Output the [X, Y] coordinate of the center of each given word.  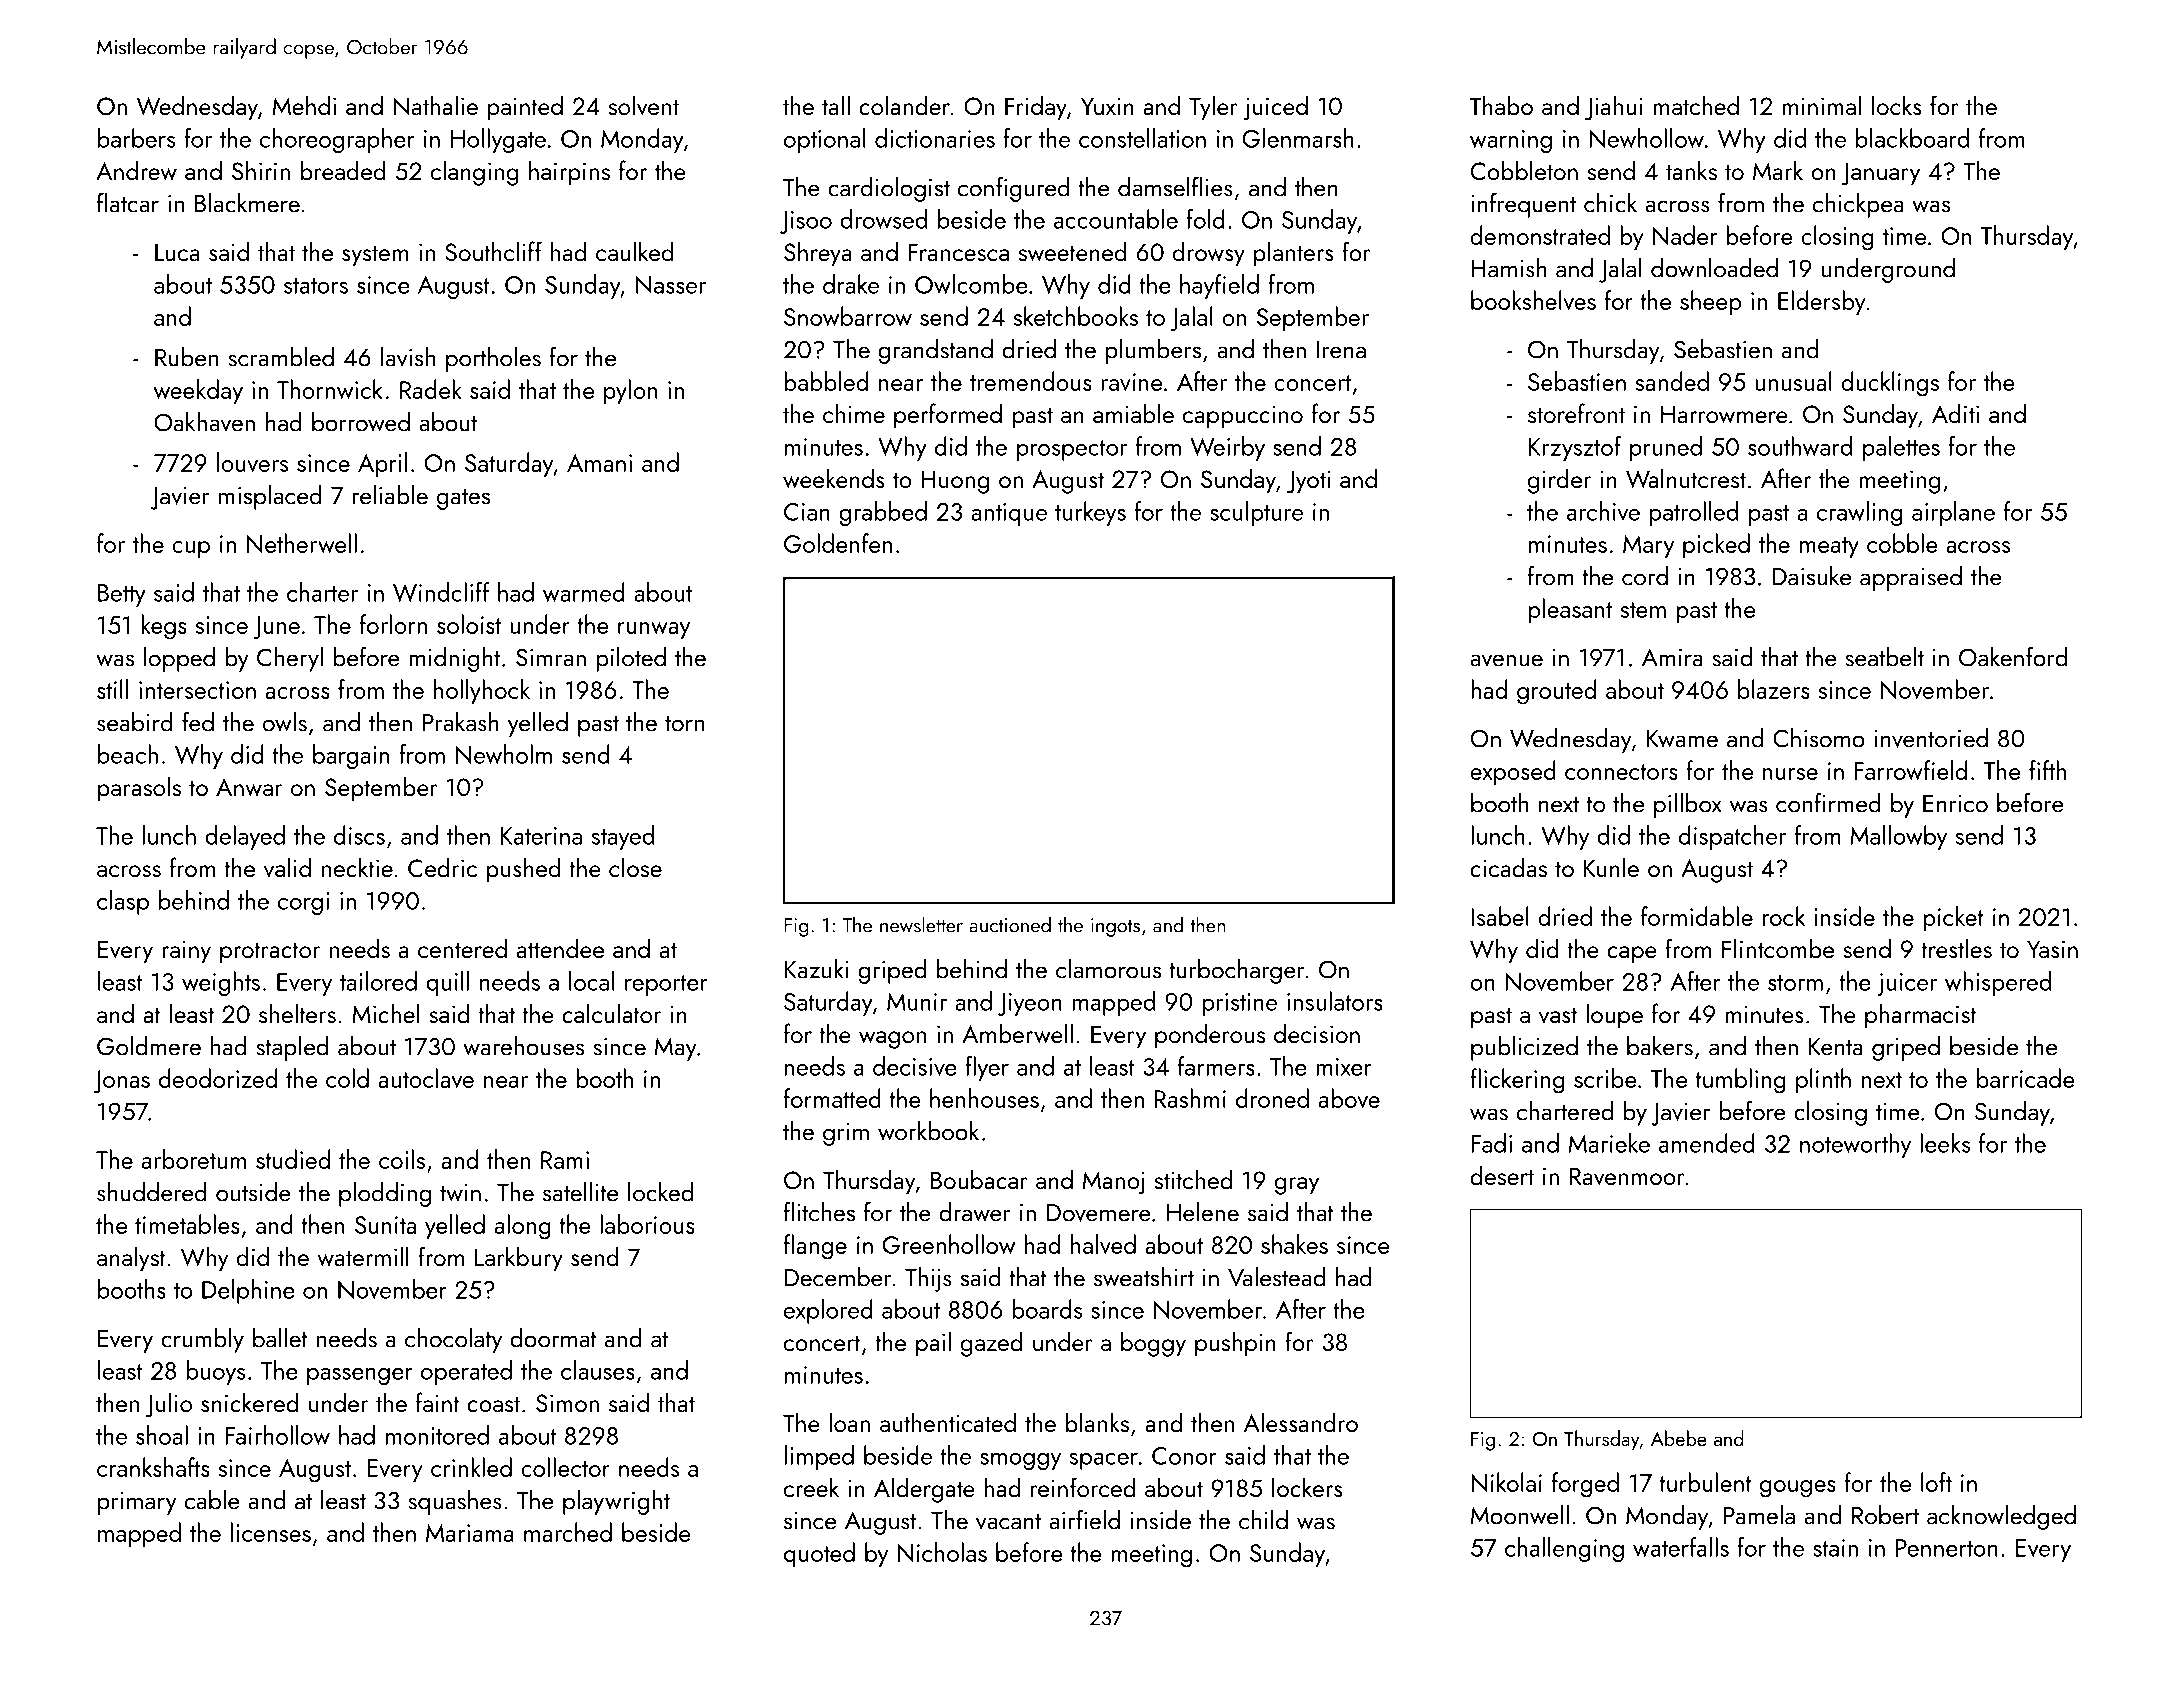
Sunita [385, 1225]
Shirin [261, 170]
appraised [1911, 578]
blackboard [1912, 138]
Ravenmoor [1627, 1176]
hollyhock [482, 691]
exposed [1513, 772]
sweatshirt [1144, 1277]
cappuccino [1243, 417]
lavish [408, 357]
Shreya [818, 254]
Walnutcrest [1686, 478]
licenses [271, 1532]
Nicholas [942, 1552]
